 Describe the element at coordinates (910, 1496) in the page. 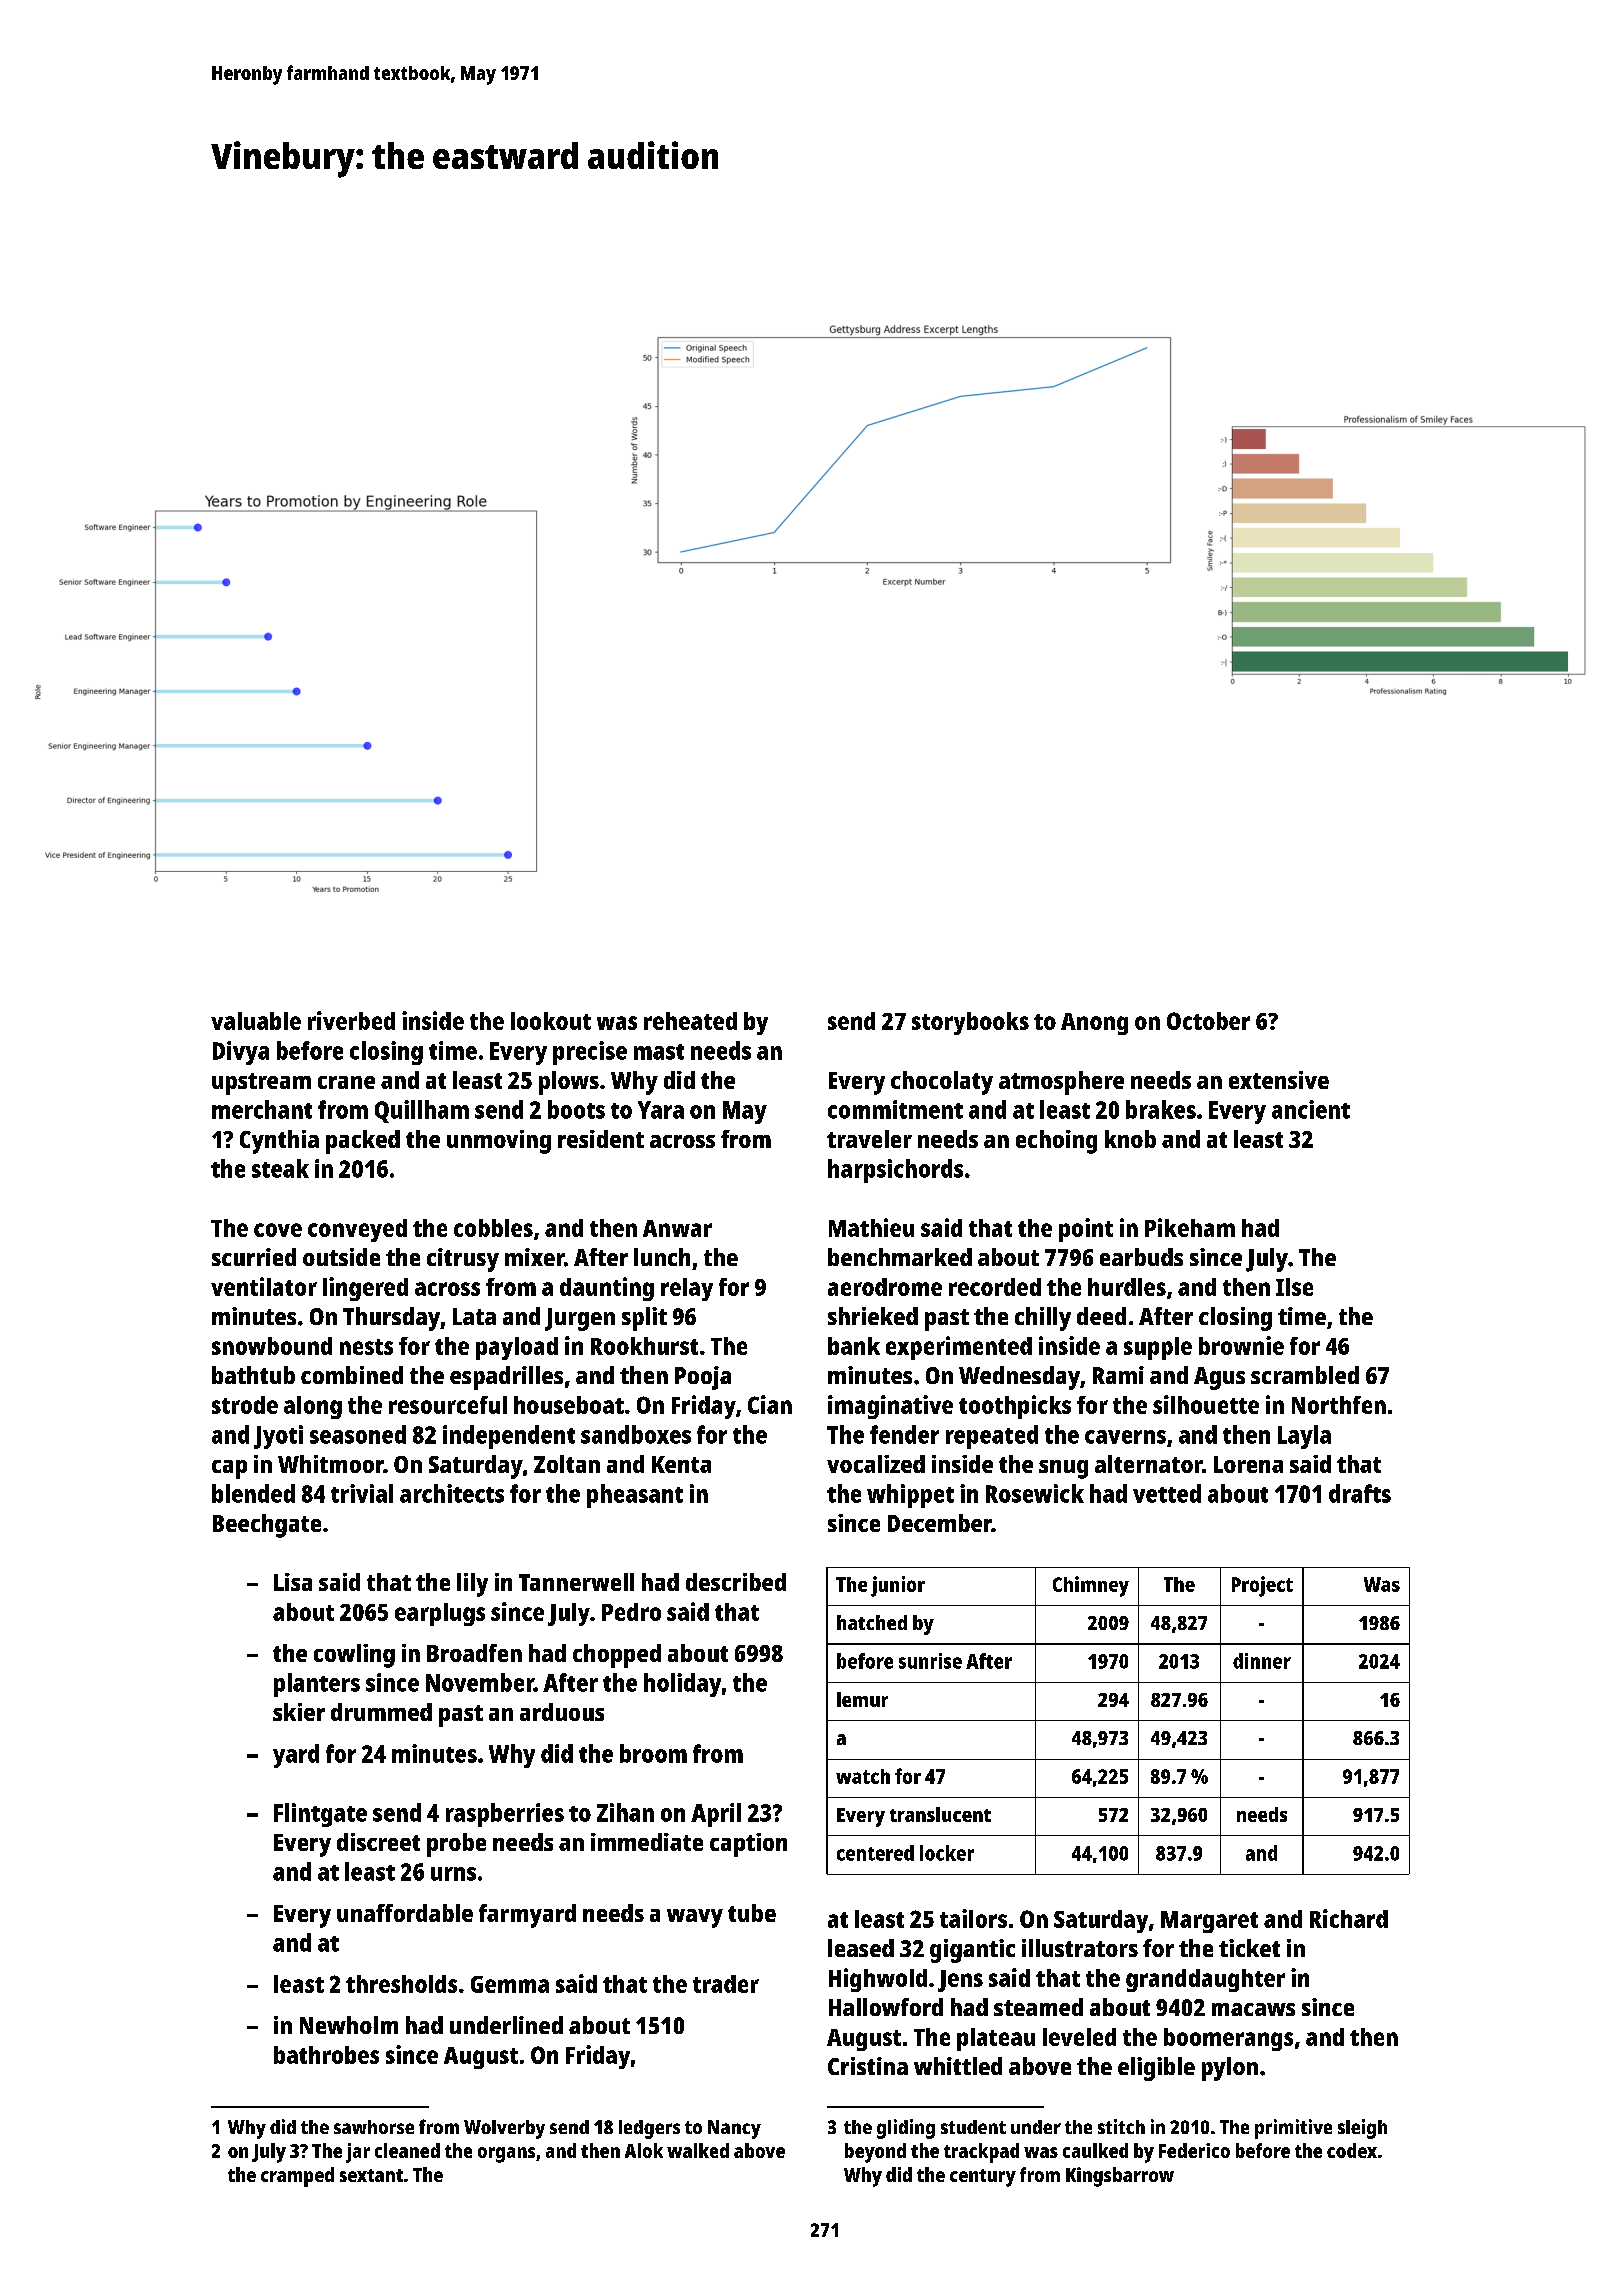

I see `whippet` at that location.
